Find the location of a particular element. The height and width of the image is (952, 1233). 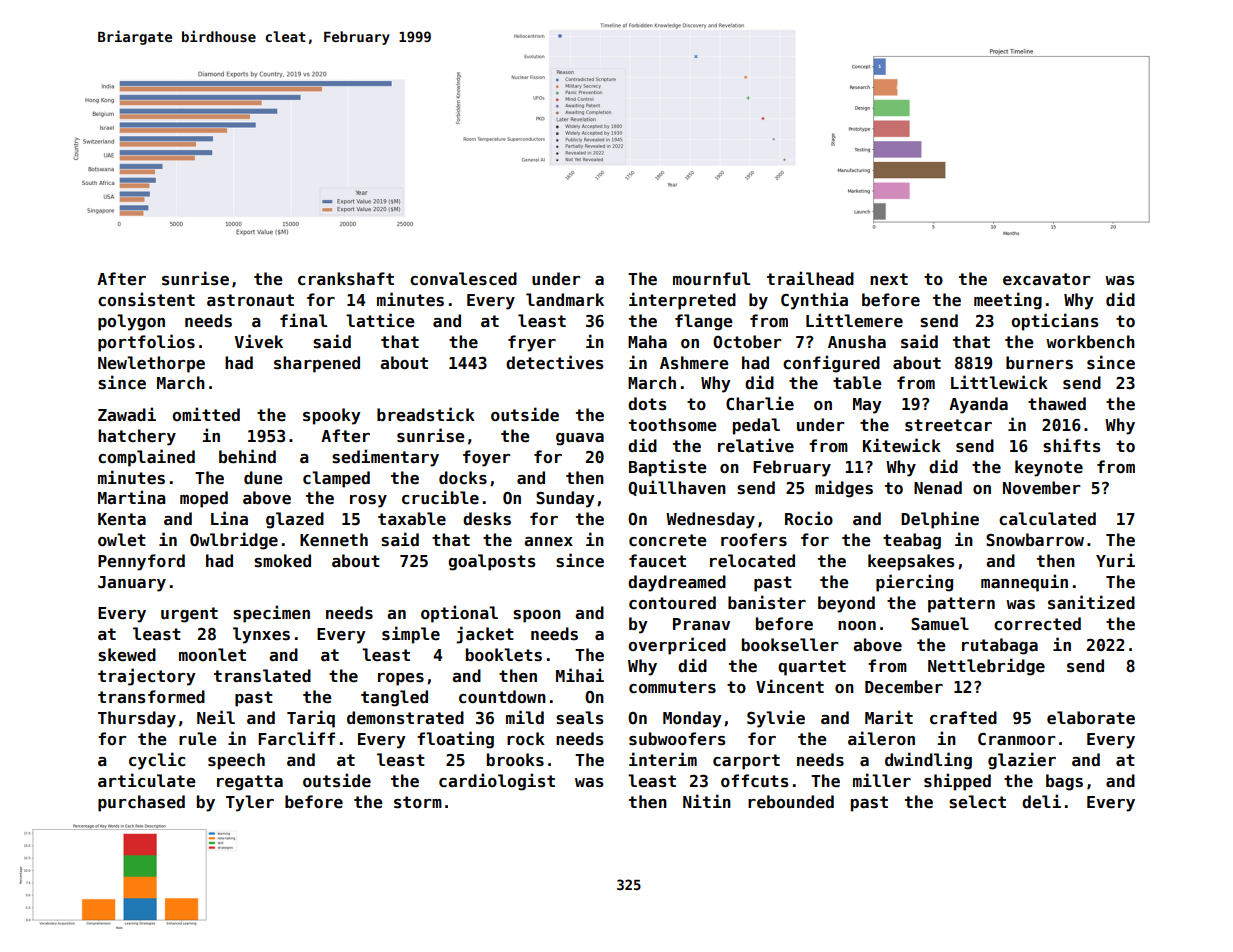

noon is located at coordinates (857, 625).
